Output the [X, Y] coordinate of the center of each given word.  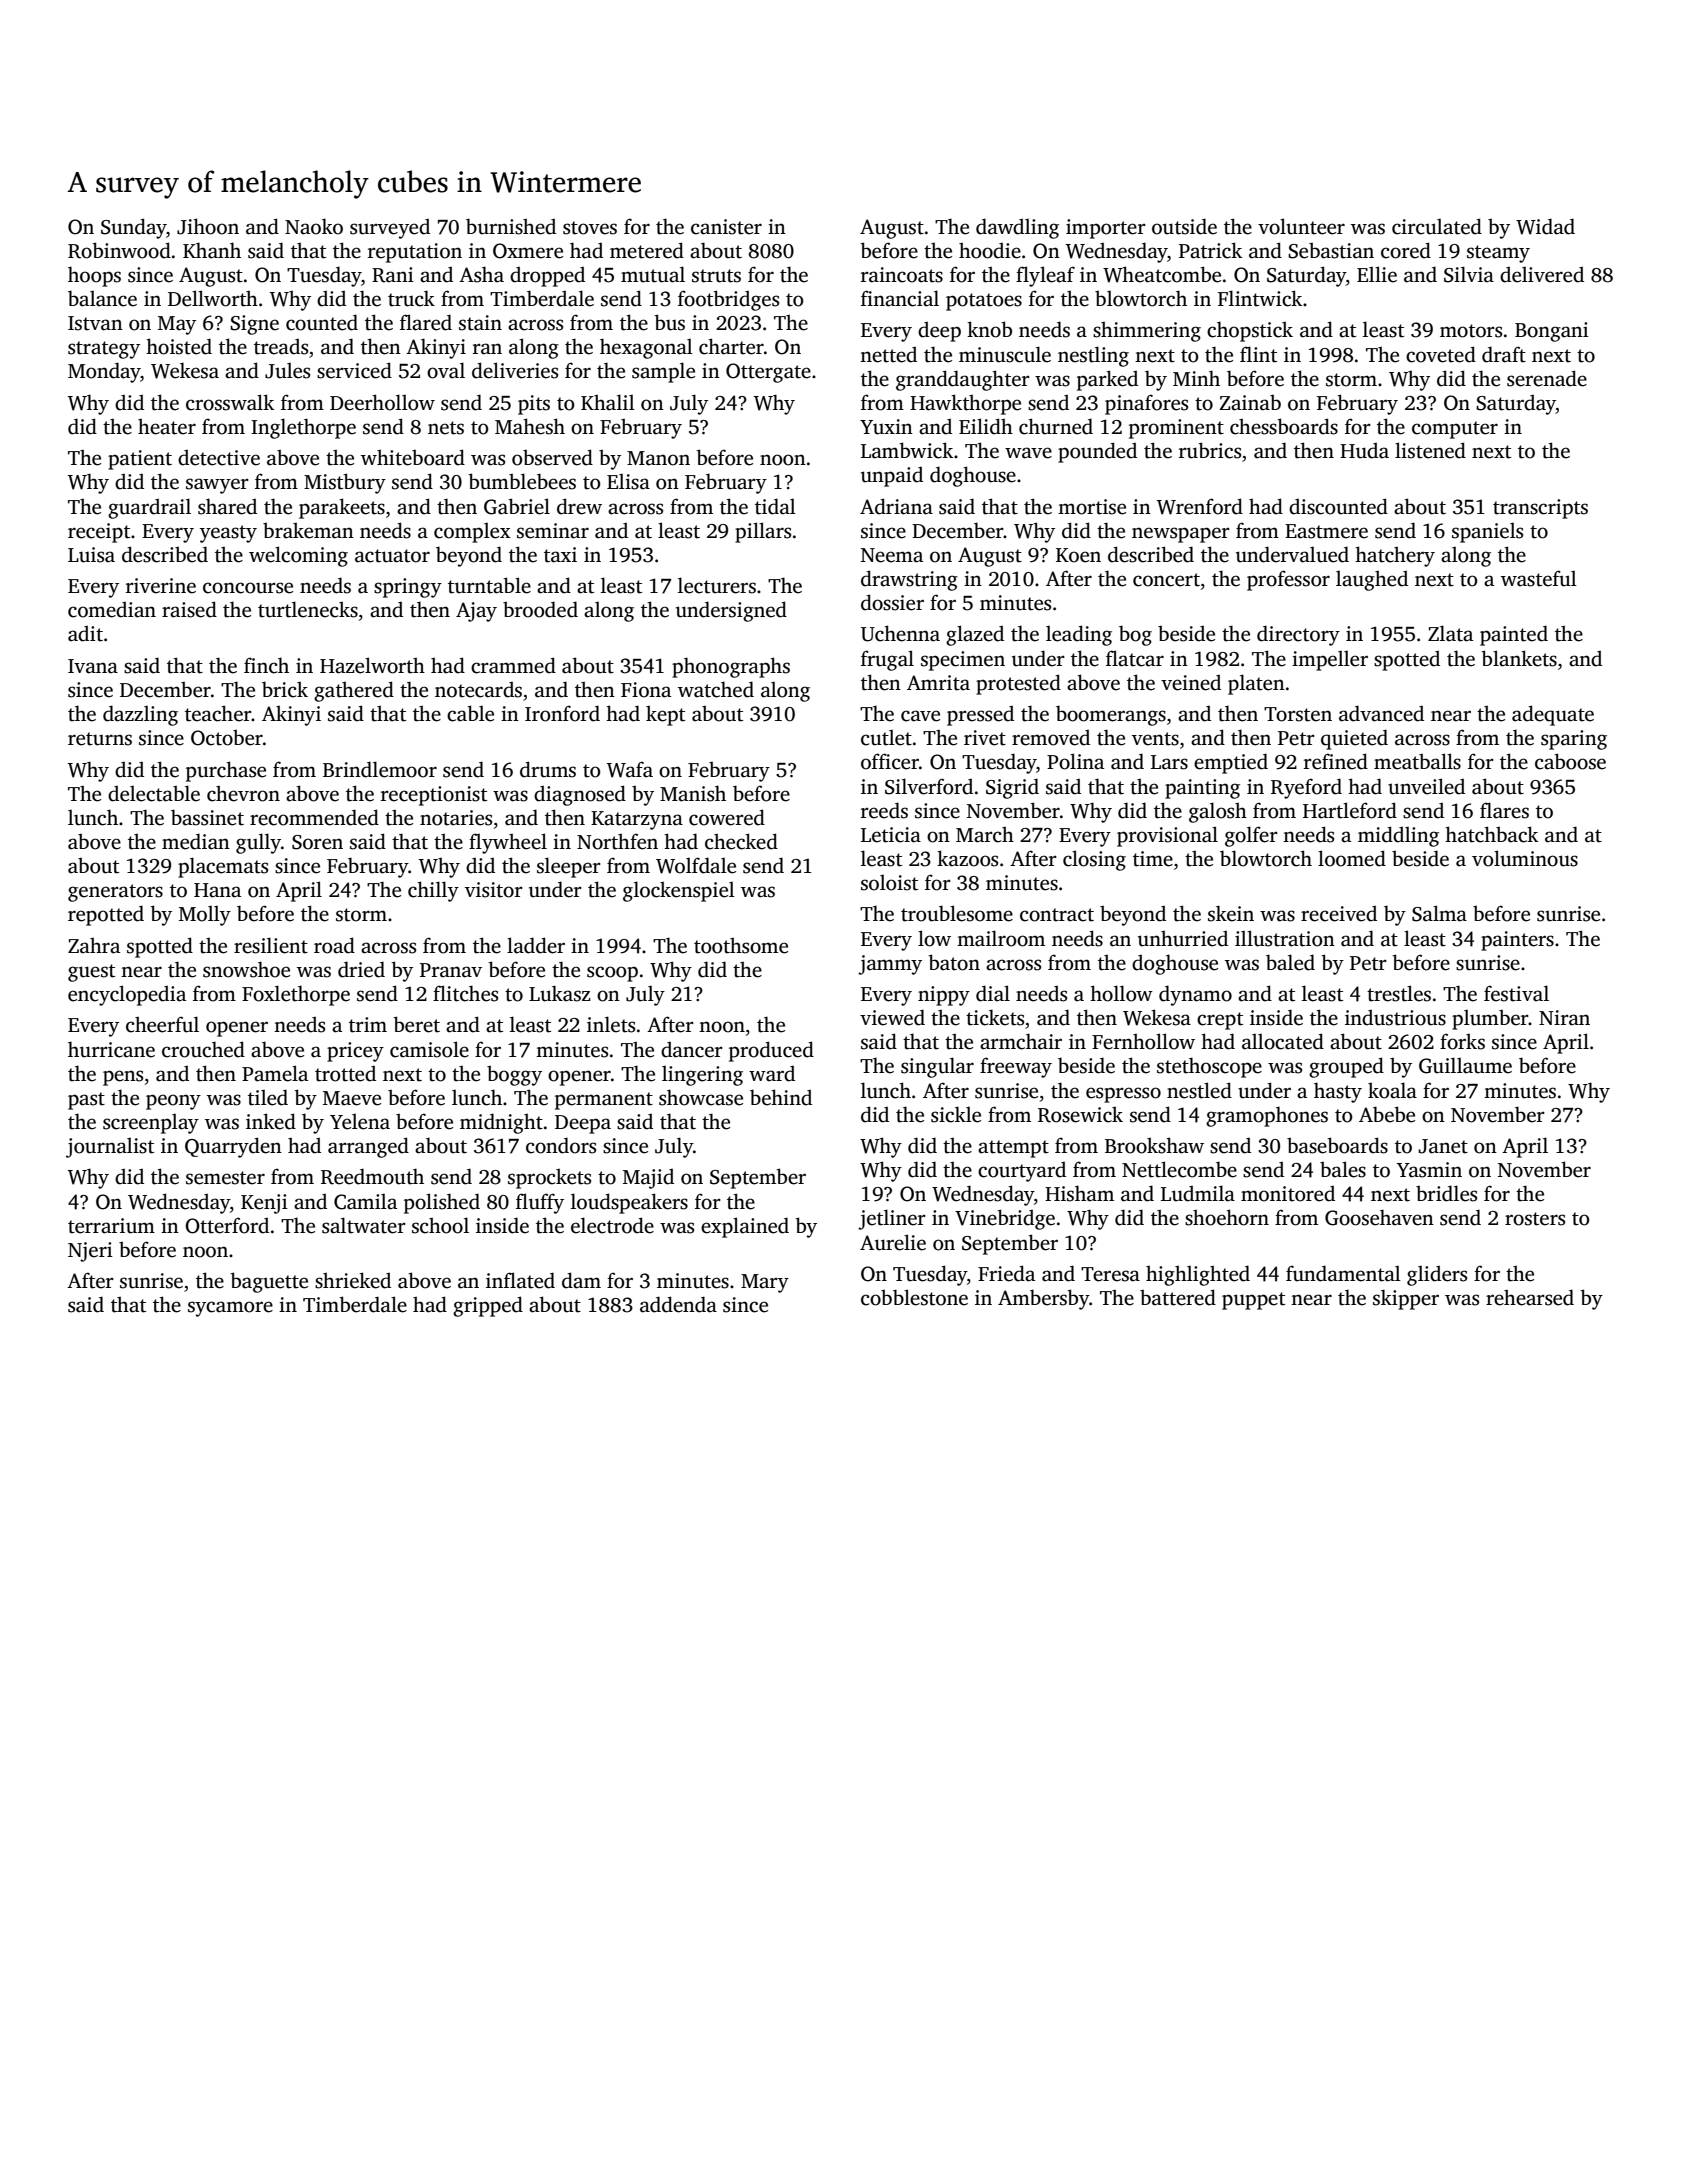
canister [726, 227]
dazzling [140, 715]
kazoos [967, 858]
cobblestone [914, 1297]
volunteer [1301, 226]
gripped [488, 1306]
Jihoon [208, 226]
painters [1517, 941]
